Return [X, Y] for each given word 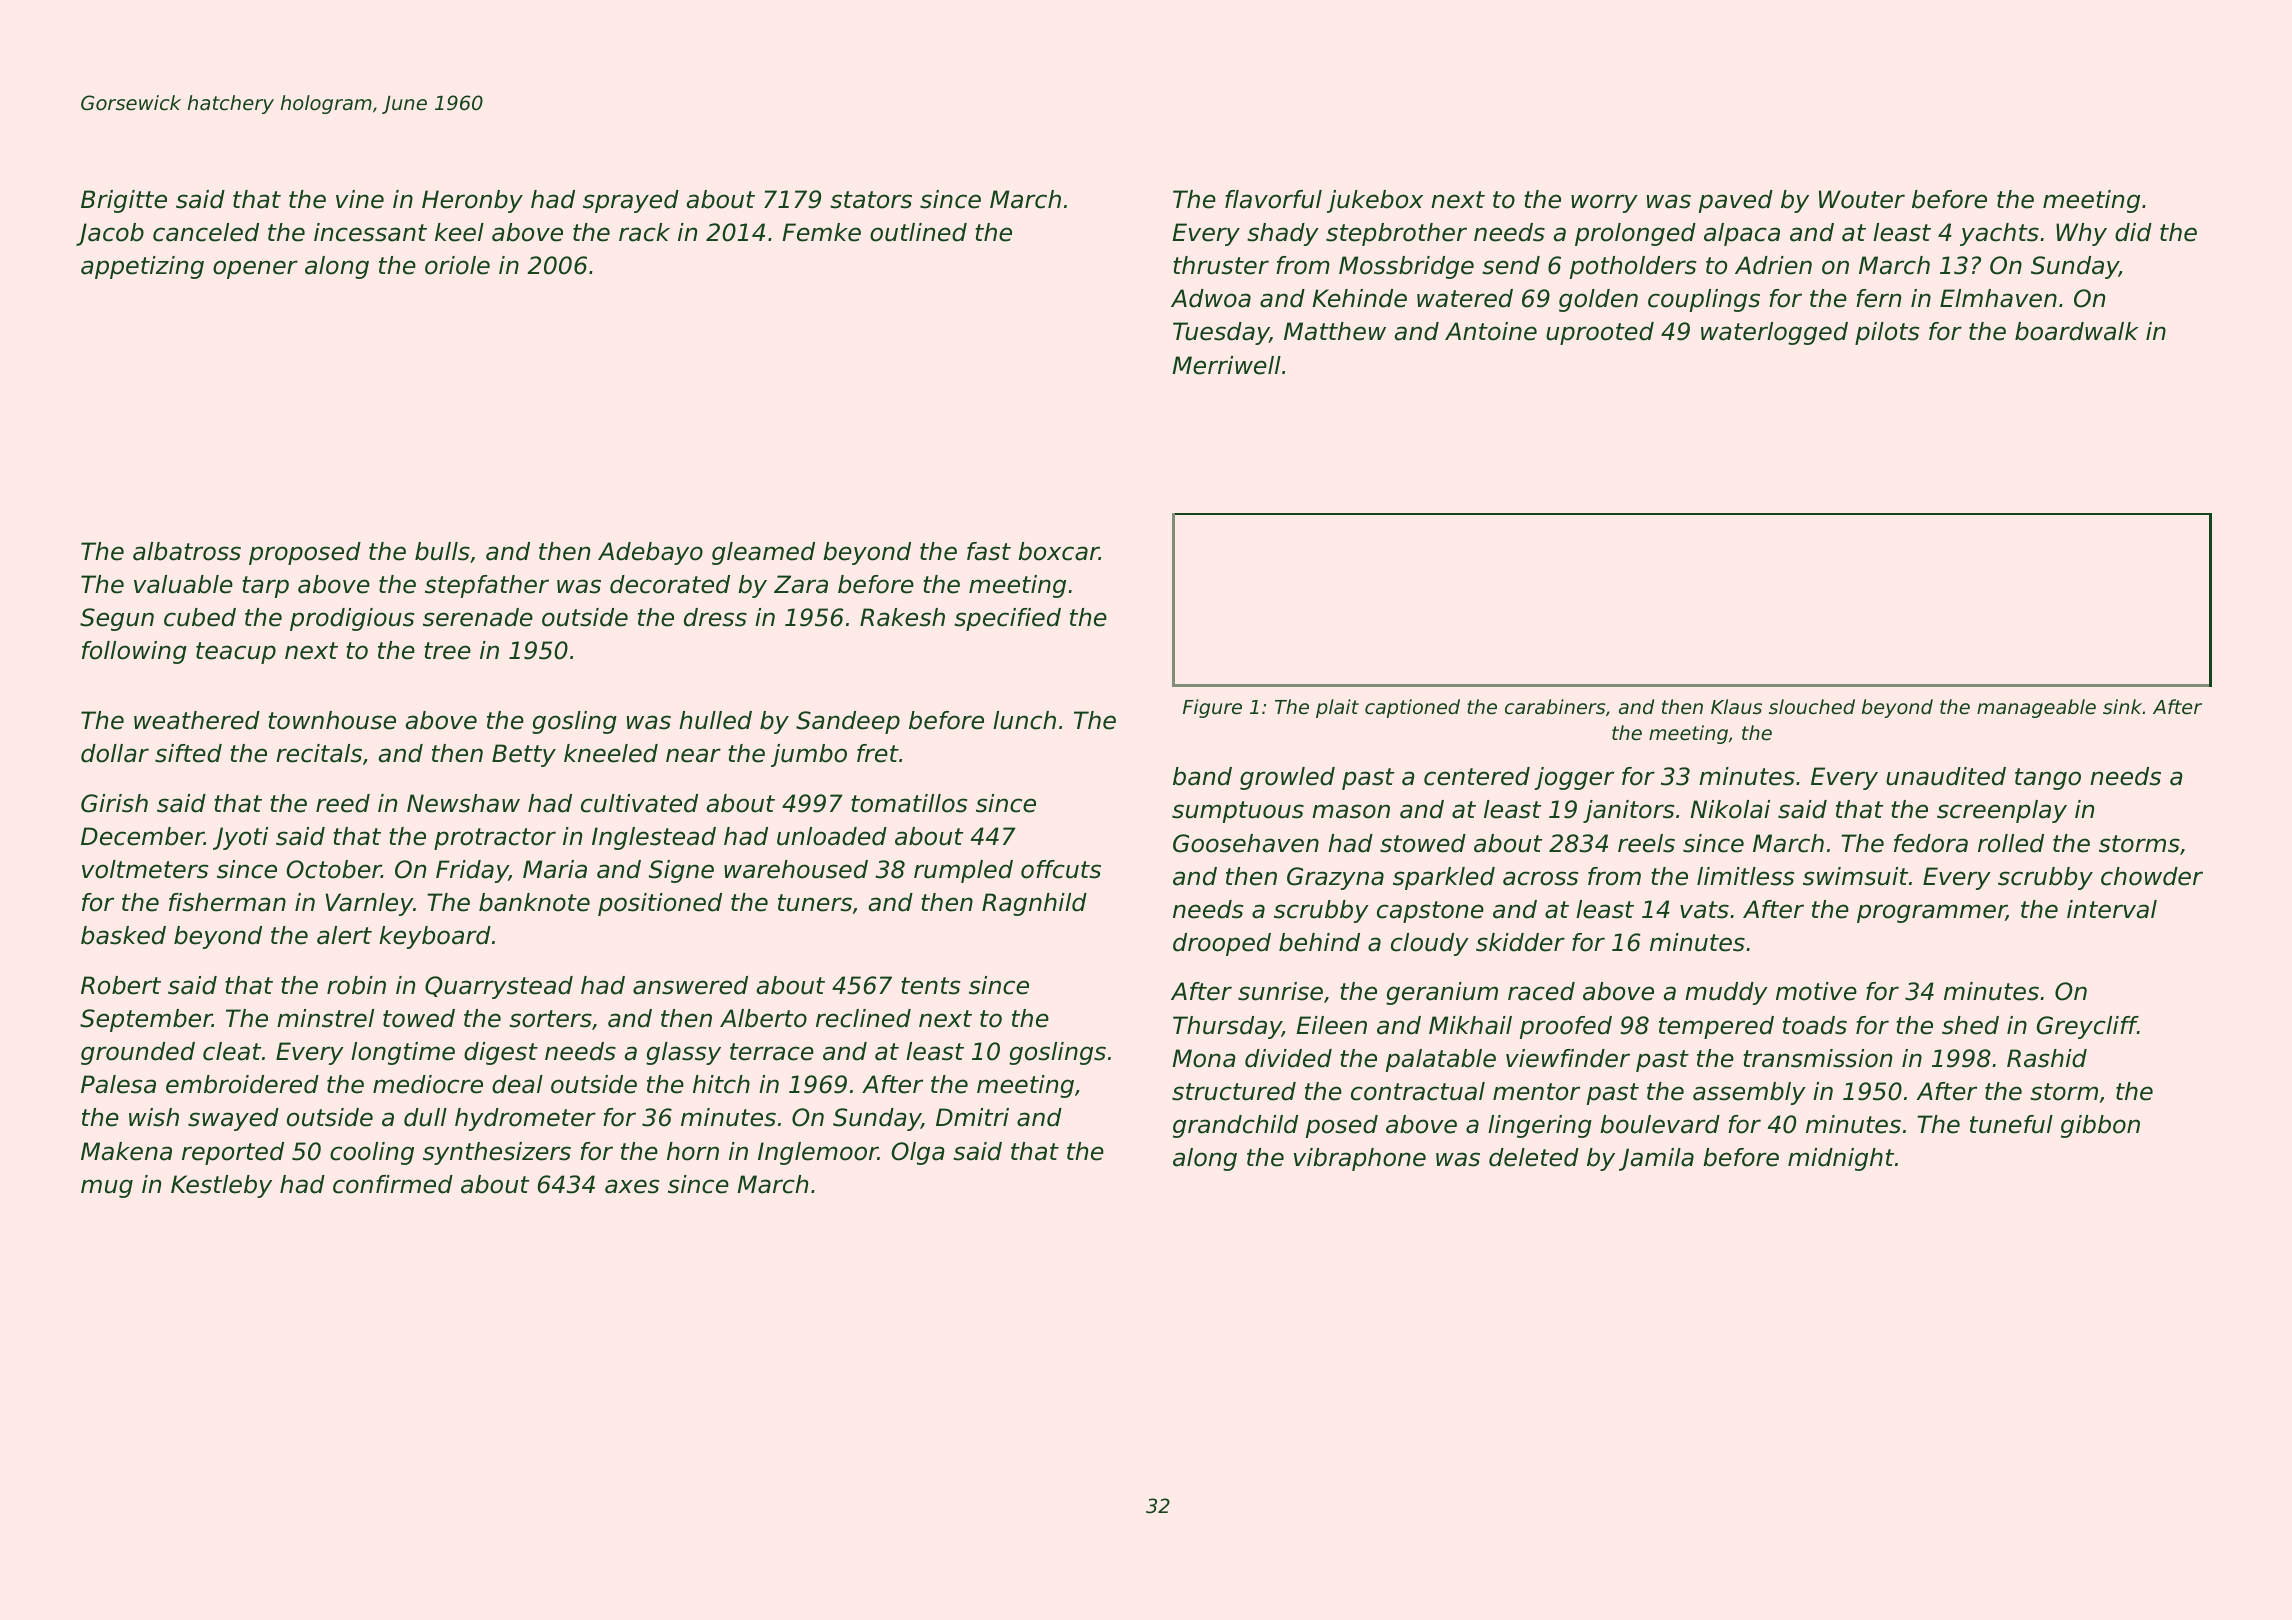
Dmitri [972, 1117]
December [142, 836]
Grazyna [1335, 878]
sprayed [631, 201]
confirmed [393, 1184]
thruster [1221, 265]
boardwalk [2077, 331]
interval [2112, 909]
